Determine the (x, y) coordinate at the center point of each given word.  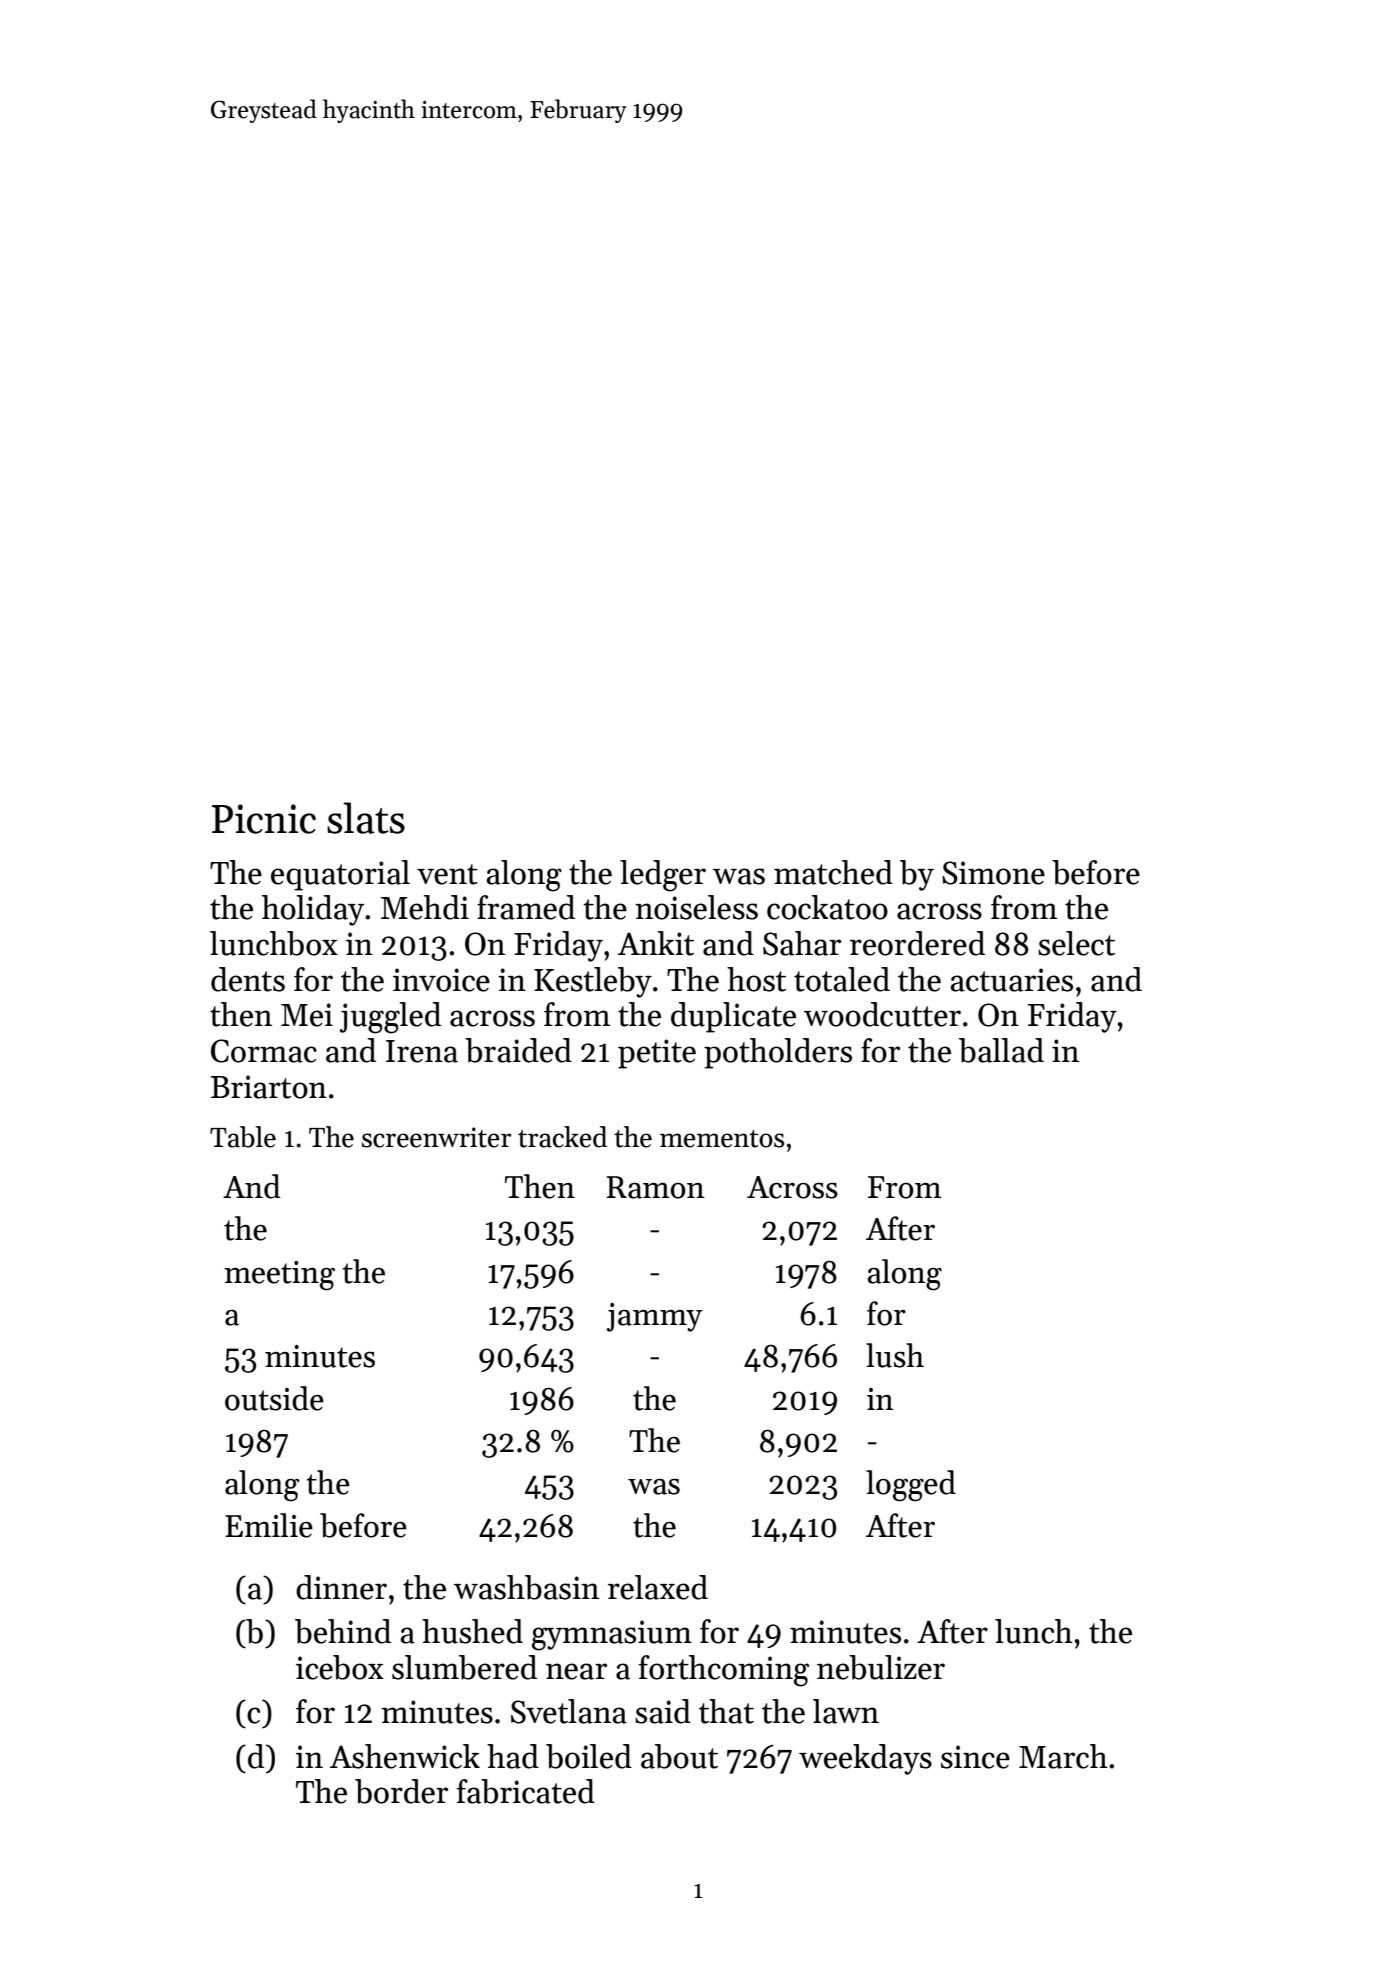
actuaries (1011, 980)
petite (657, 1054)
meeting (279, 1276)
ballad (1001, 1050)
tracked (562, 1137)
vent (447, 874)
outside (274, 1398)
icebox (340, 1667)
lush (895, 1355)
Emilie (269, 1525)
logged (911, 1486)
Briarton (269, 1087)
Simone (993, 873)
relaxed (658, 1587)
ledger (663, 876)
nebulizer (881, 1667)
